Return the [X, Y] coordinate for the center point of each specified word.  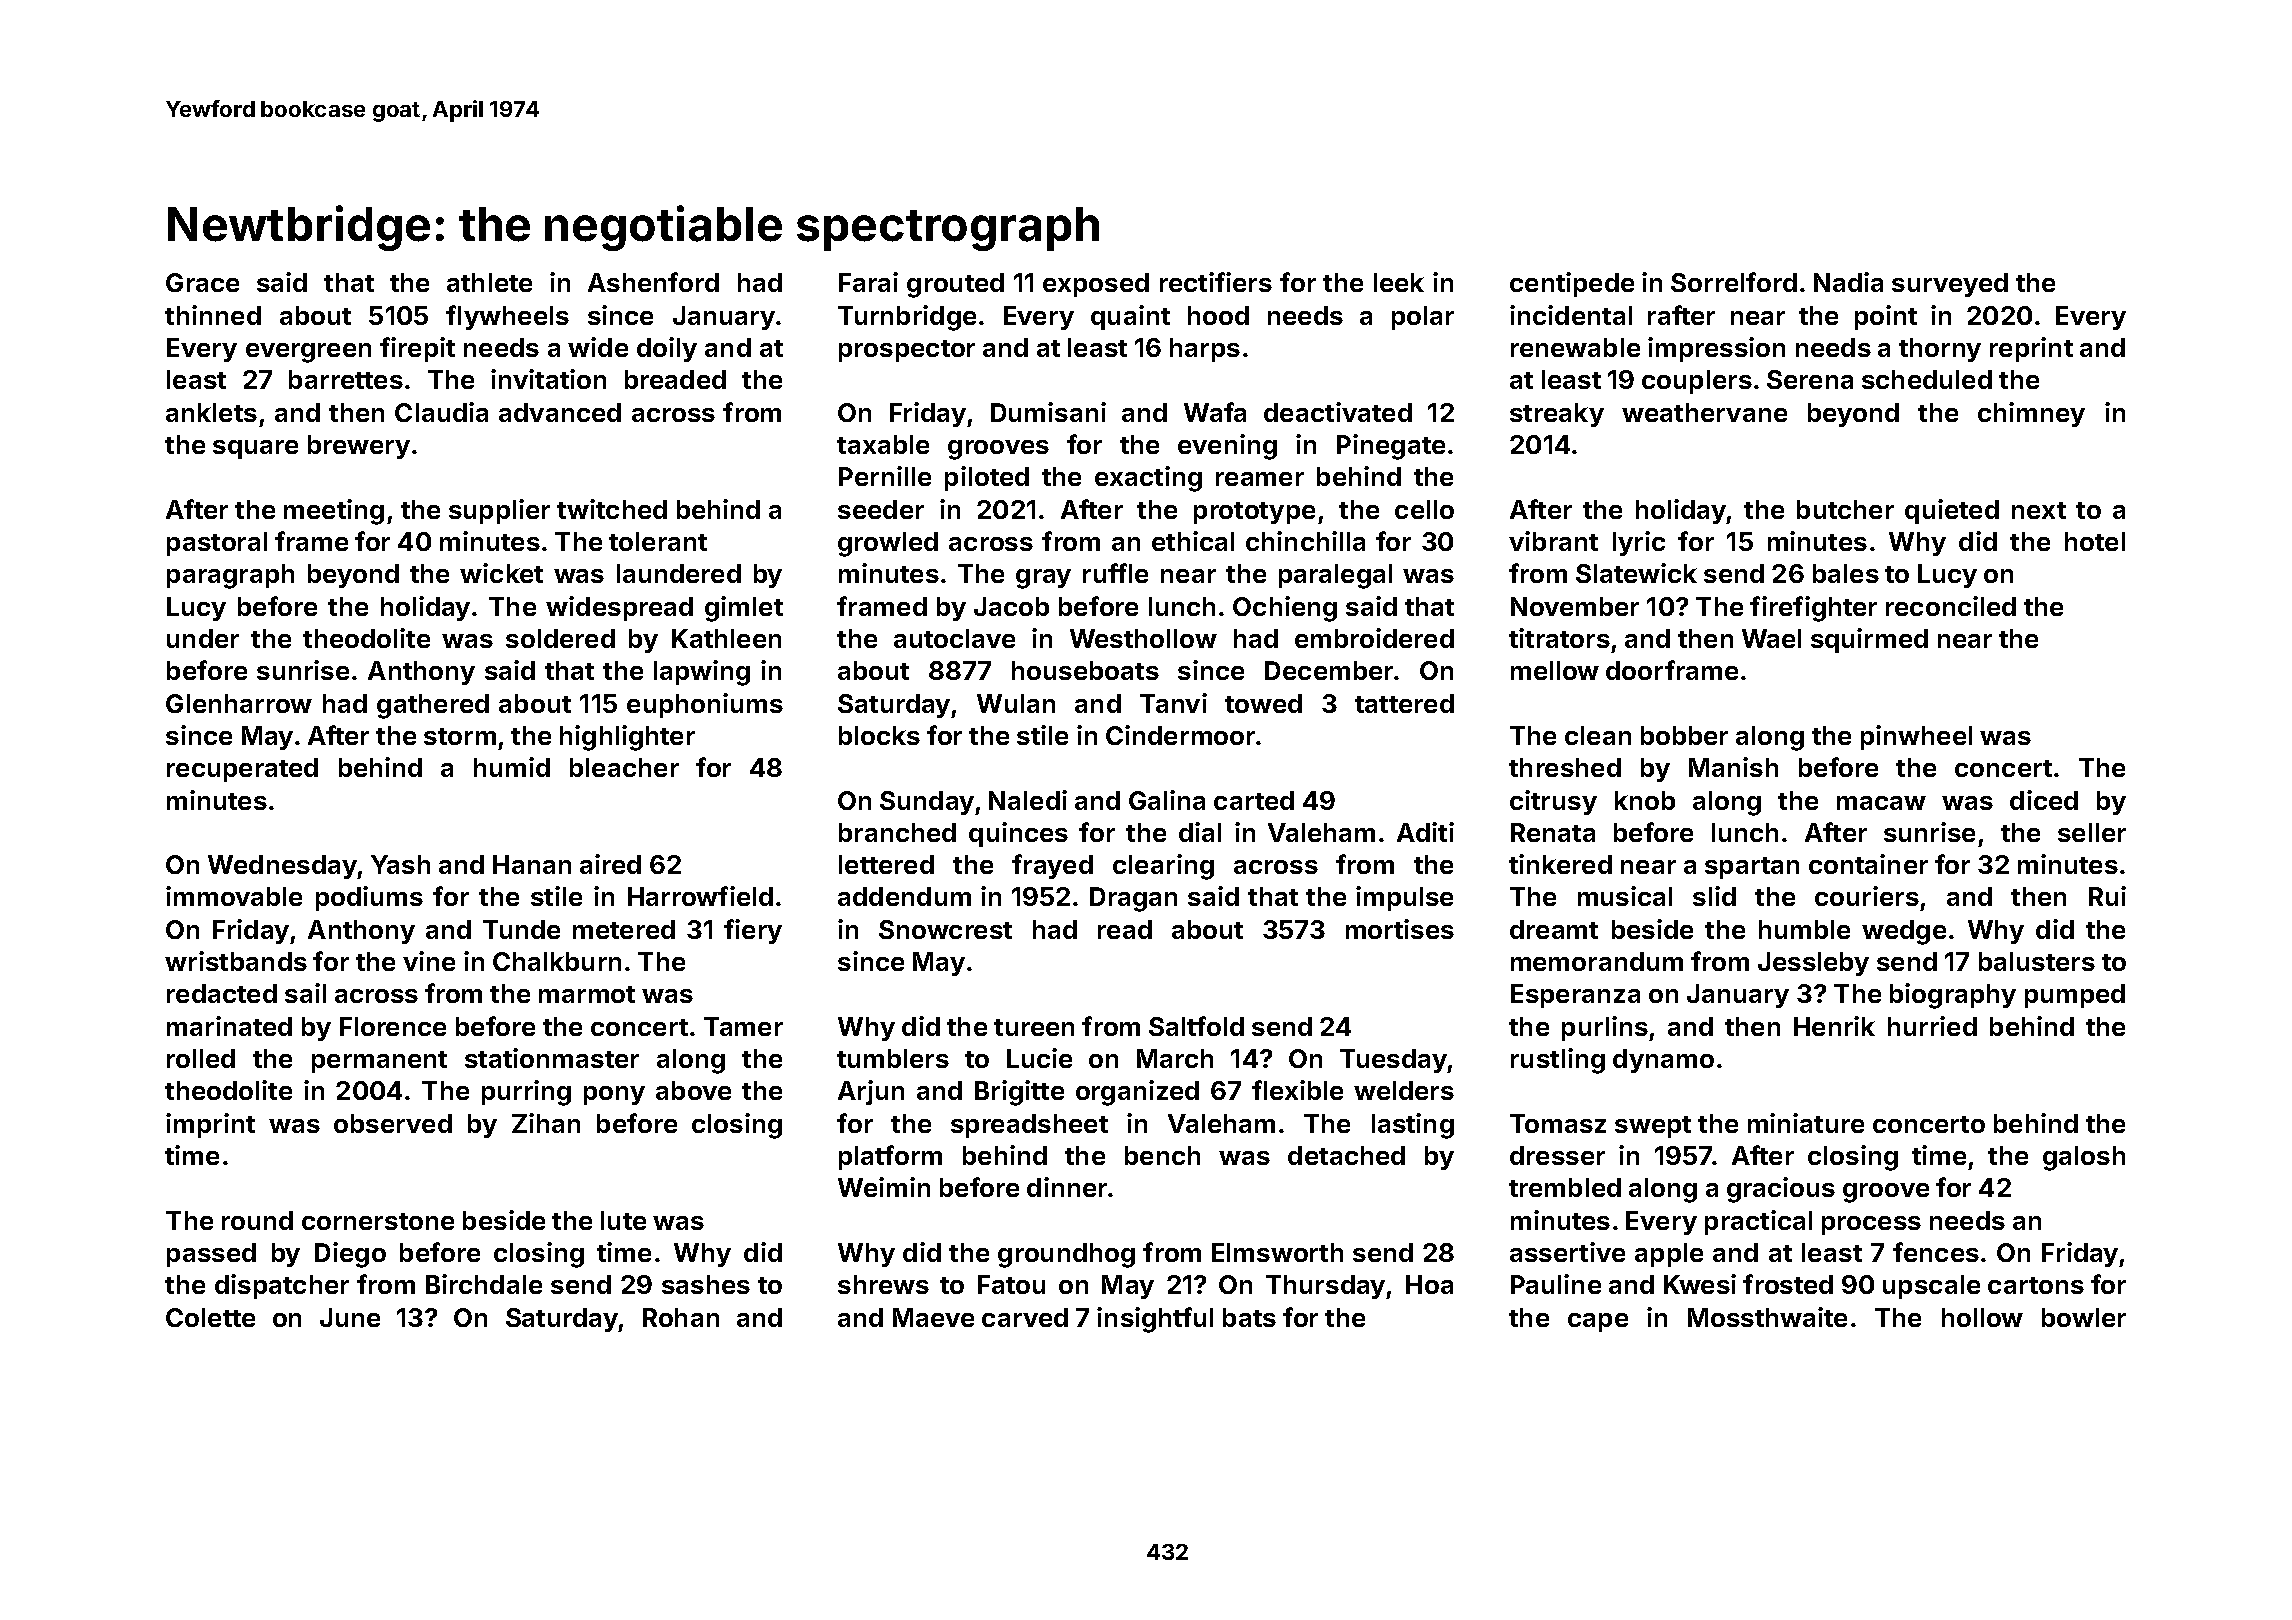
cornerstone [378, 1221]
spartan [1752, 868]
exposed [1096, 285]
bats [1249, 1317]
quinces [1018, 834]
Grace [202, 282]
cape [1598, 1322]
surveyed [1950, 285]
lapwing [702, 673]
